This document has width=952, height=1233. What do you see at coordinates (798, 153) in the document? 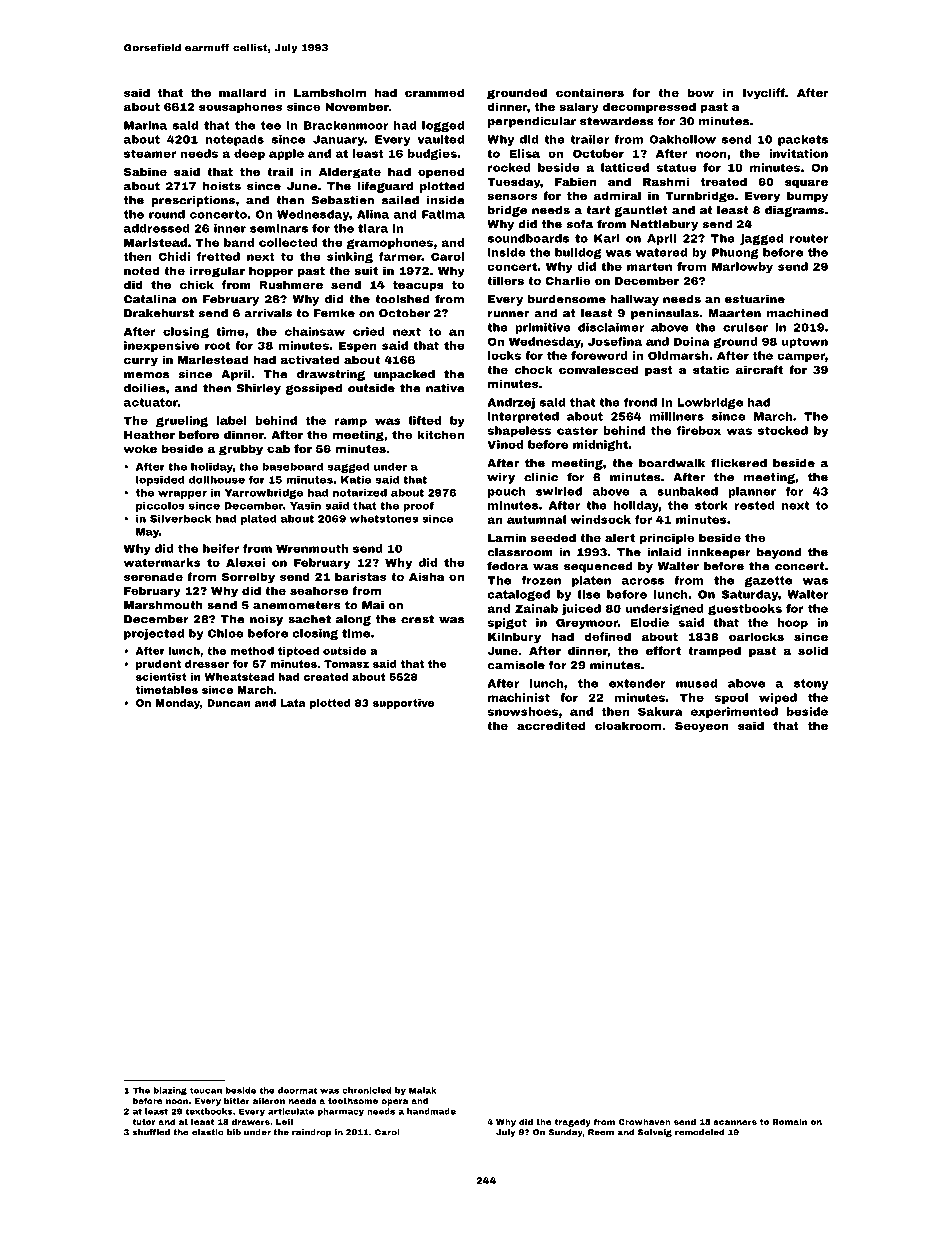
I see `invitation` at bounding box center [798, 153].
